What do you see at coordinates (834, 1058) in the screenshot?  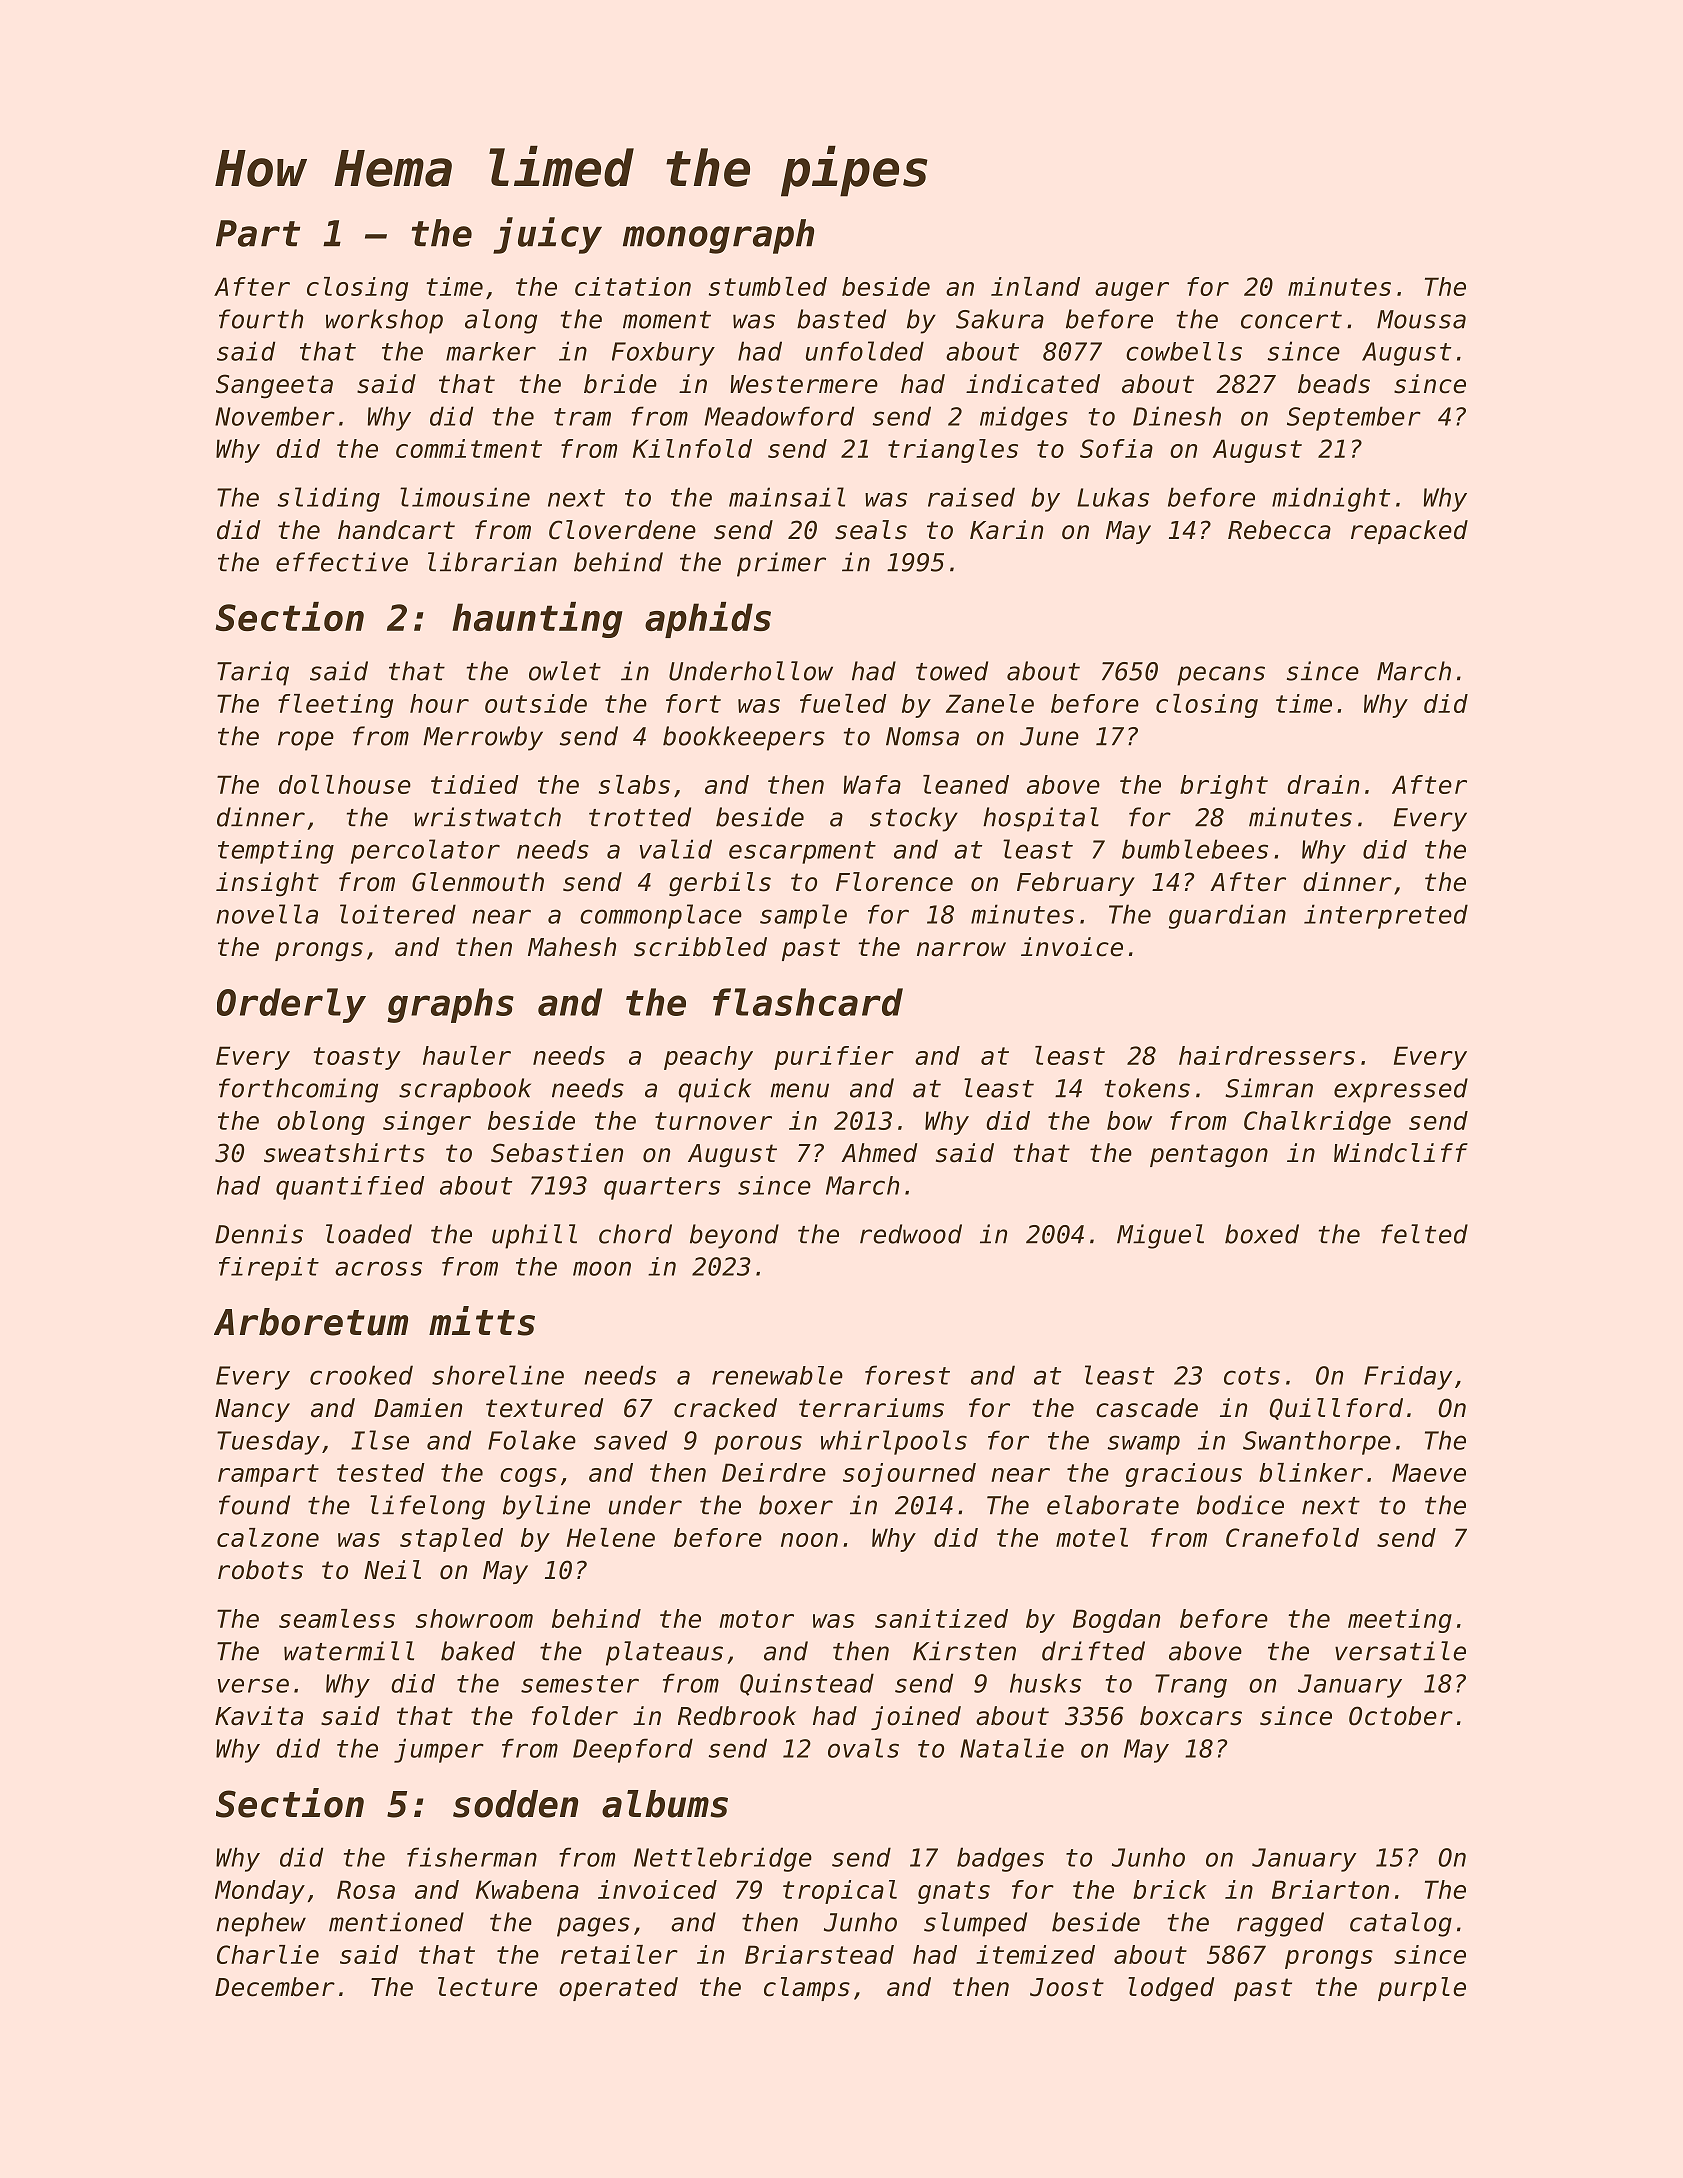 I see `purifier` at bounding box center [834, 1058].
